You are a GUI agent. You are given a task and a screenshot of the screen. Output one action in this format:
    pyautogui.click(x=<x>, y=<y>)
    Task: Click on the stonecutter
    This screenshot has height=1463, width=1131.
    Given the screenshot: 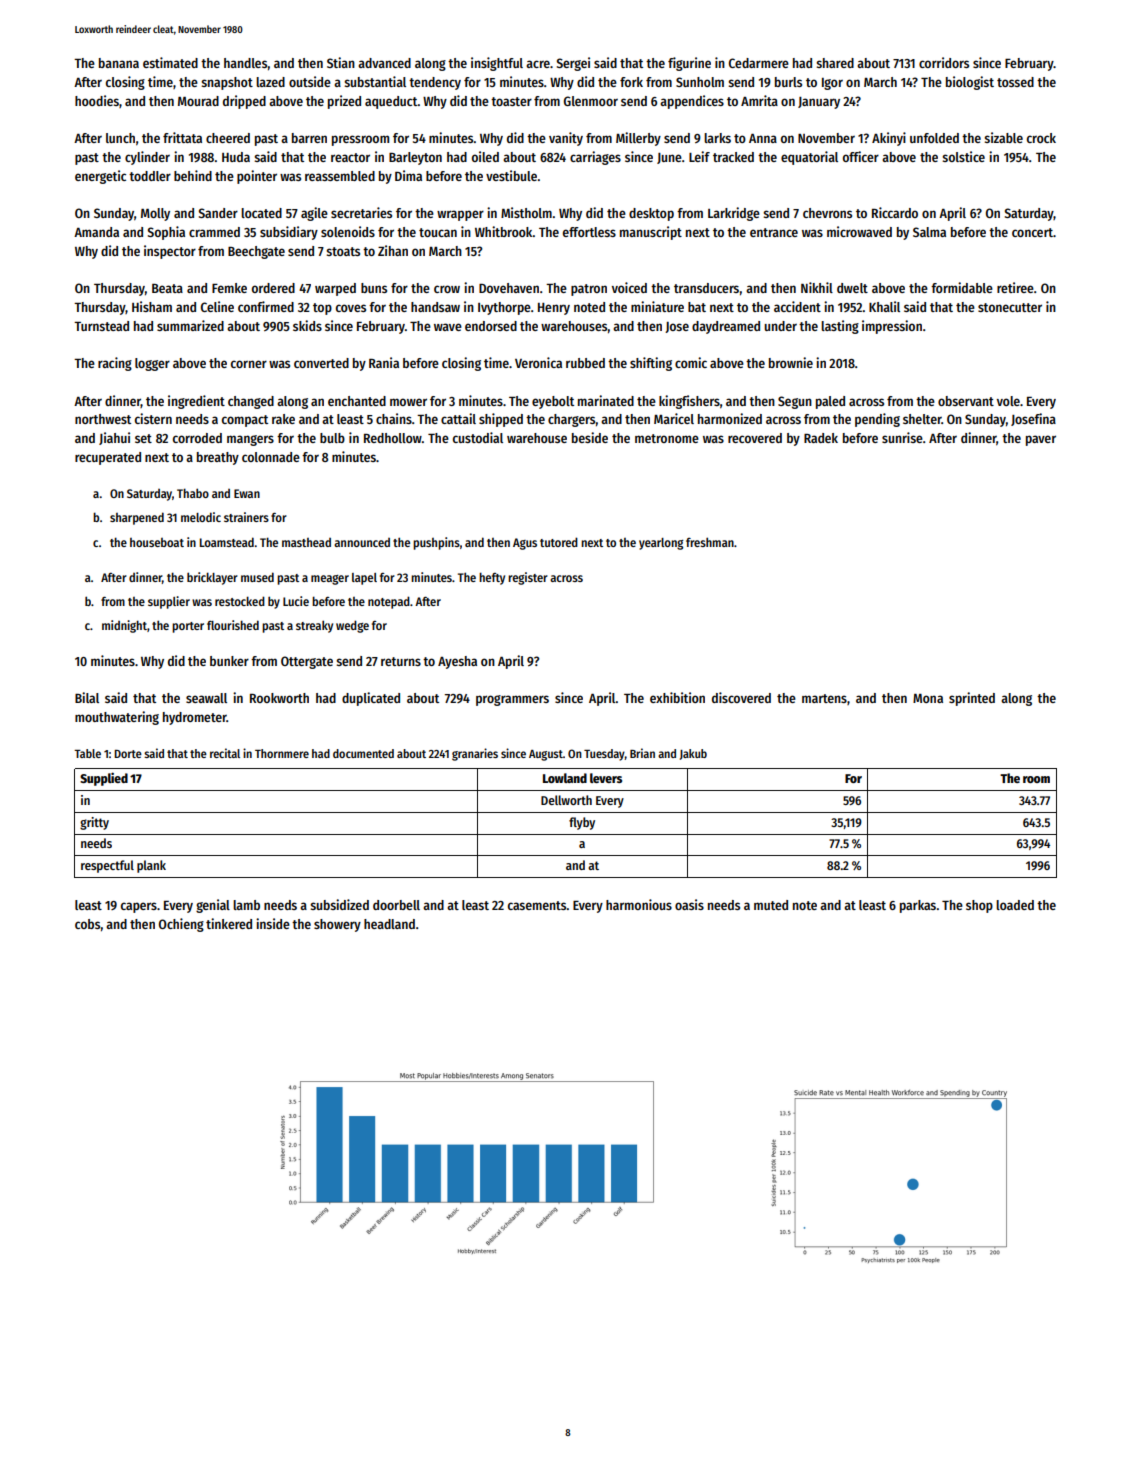 What is the action you would take?
    pyautogui.click(x=1010, y=307)
